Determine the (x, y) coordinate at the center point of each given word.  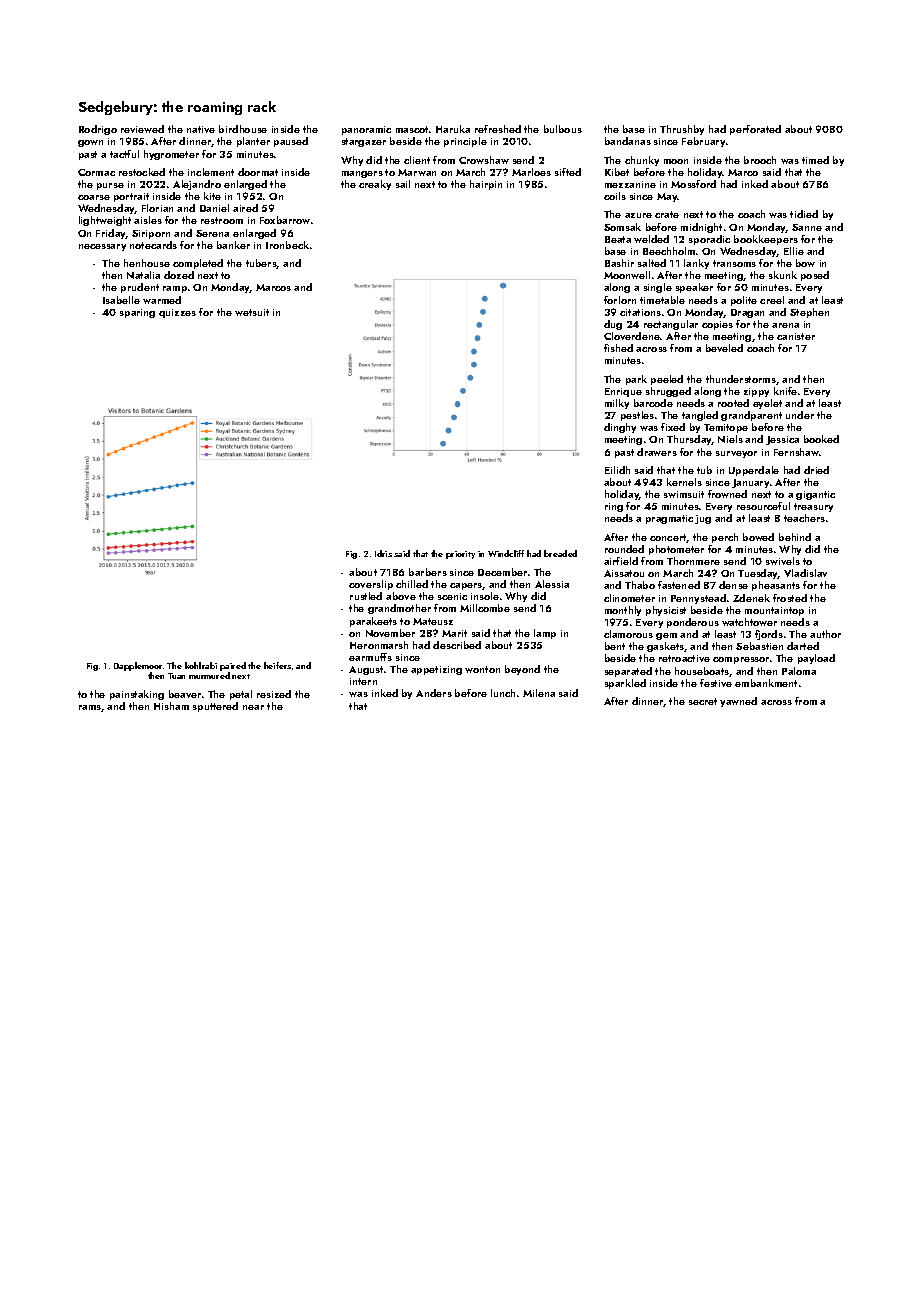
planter (253, 142)
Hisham (171, 706)
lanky (696, 264)
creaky (375, 185)
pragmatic (669, 519)
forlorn (620, 300)
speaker (694, 288)
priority (460, 555)
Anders (434, 693)
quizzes (177, 313)
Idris (383, 553)
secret (703, 701)
